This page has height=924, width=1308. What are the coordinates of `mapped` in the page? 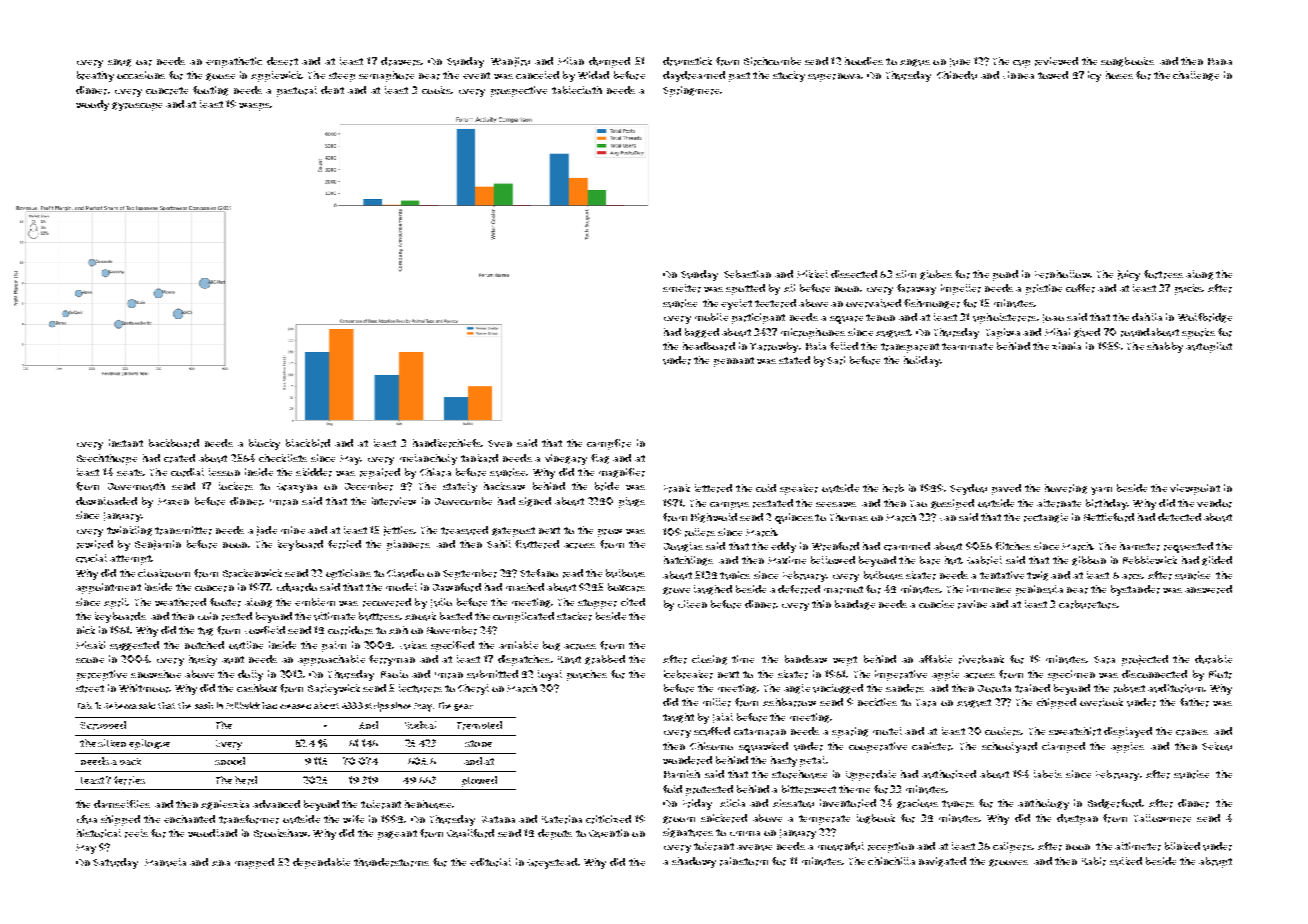 It's located at (254, 863).
